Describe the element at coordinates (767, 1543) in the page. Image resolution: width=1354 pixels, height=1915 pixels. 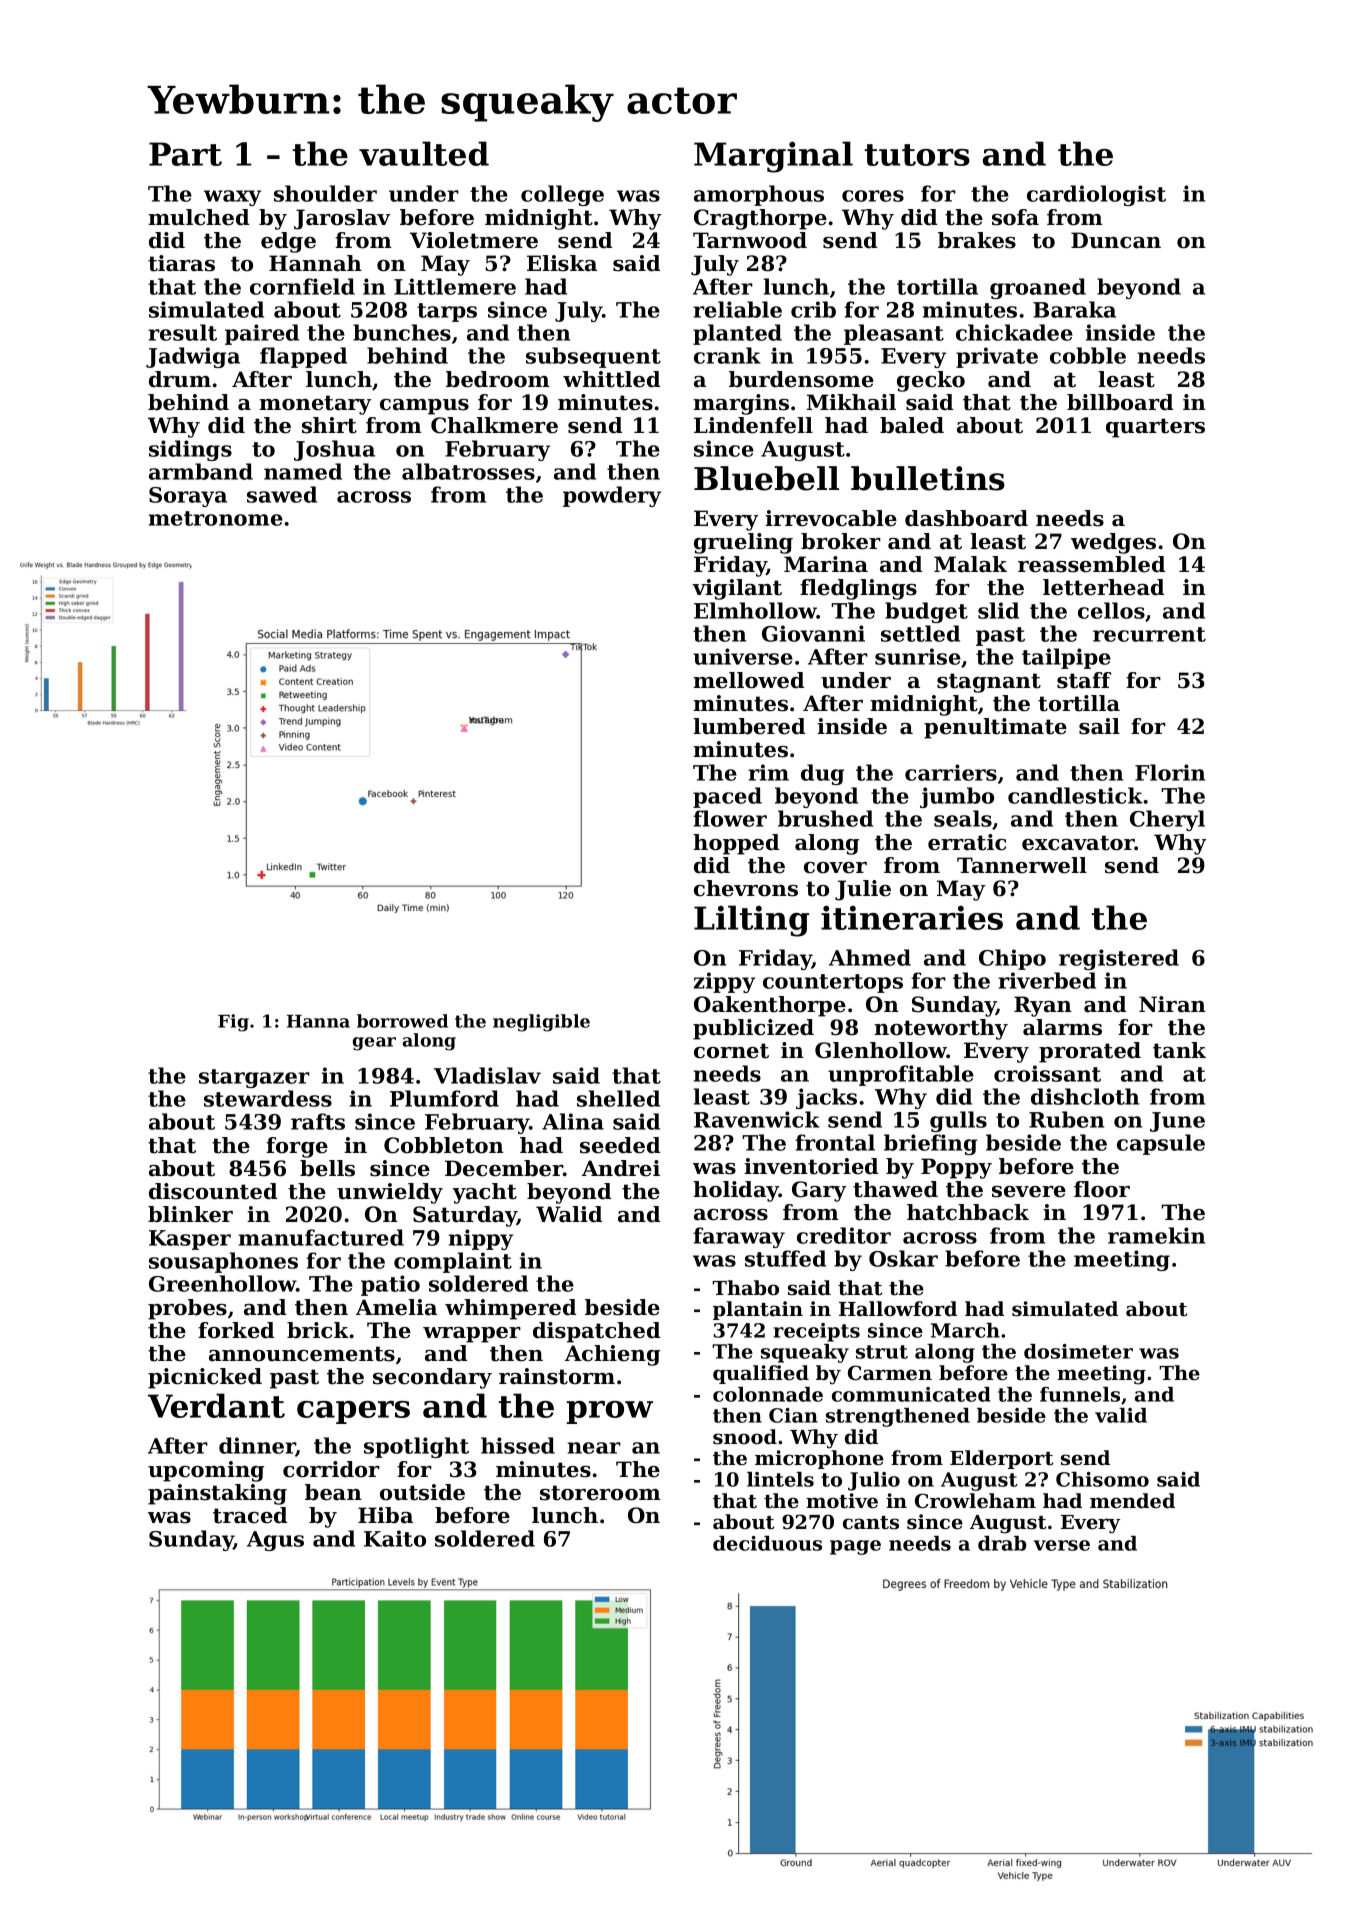
I see `deciduous` at that location.
